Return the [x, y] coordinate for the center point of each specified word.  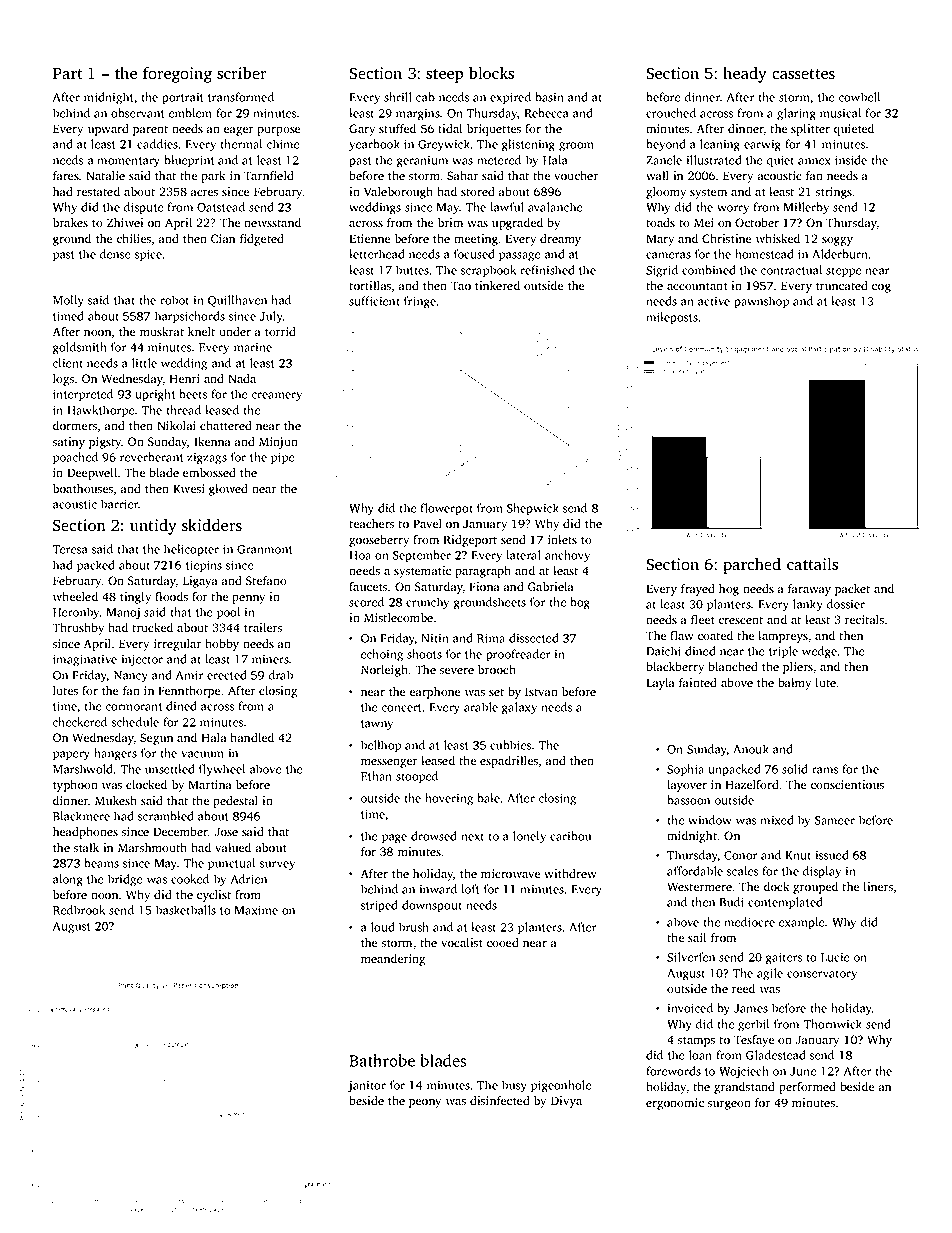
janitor [367, 1087]
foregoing [177, 75]
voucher [576, 175]
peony [425, 1103]
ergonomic [675, 1104]
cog [881, 288]
